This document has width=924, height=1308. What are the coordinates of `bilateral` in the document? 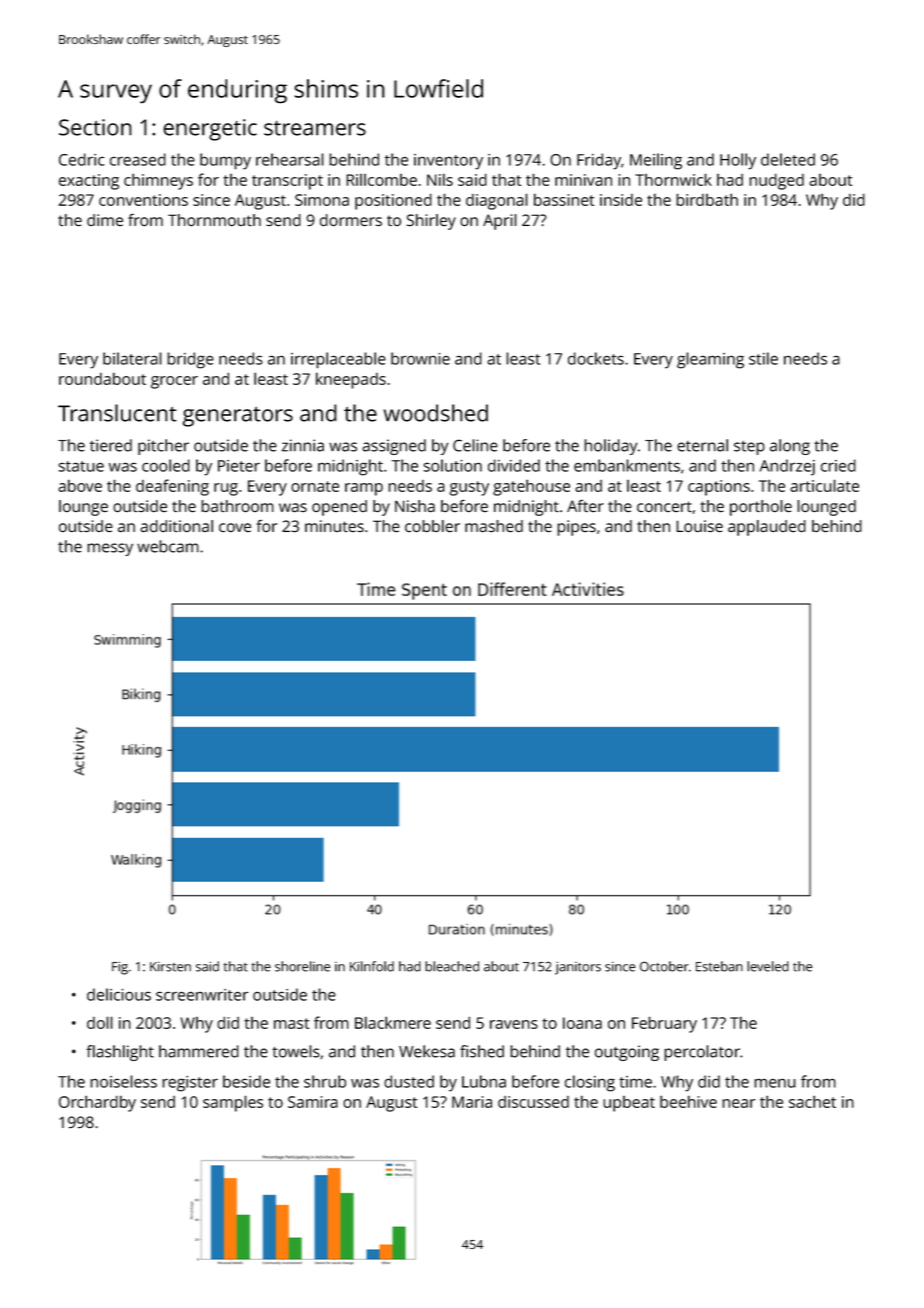 It's located at (132, 358).
